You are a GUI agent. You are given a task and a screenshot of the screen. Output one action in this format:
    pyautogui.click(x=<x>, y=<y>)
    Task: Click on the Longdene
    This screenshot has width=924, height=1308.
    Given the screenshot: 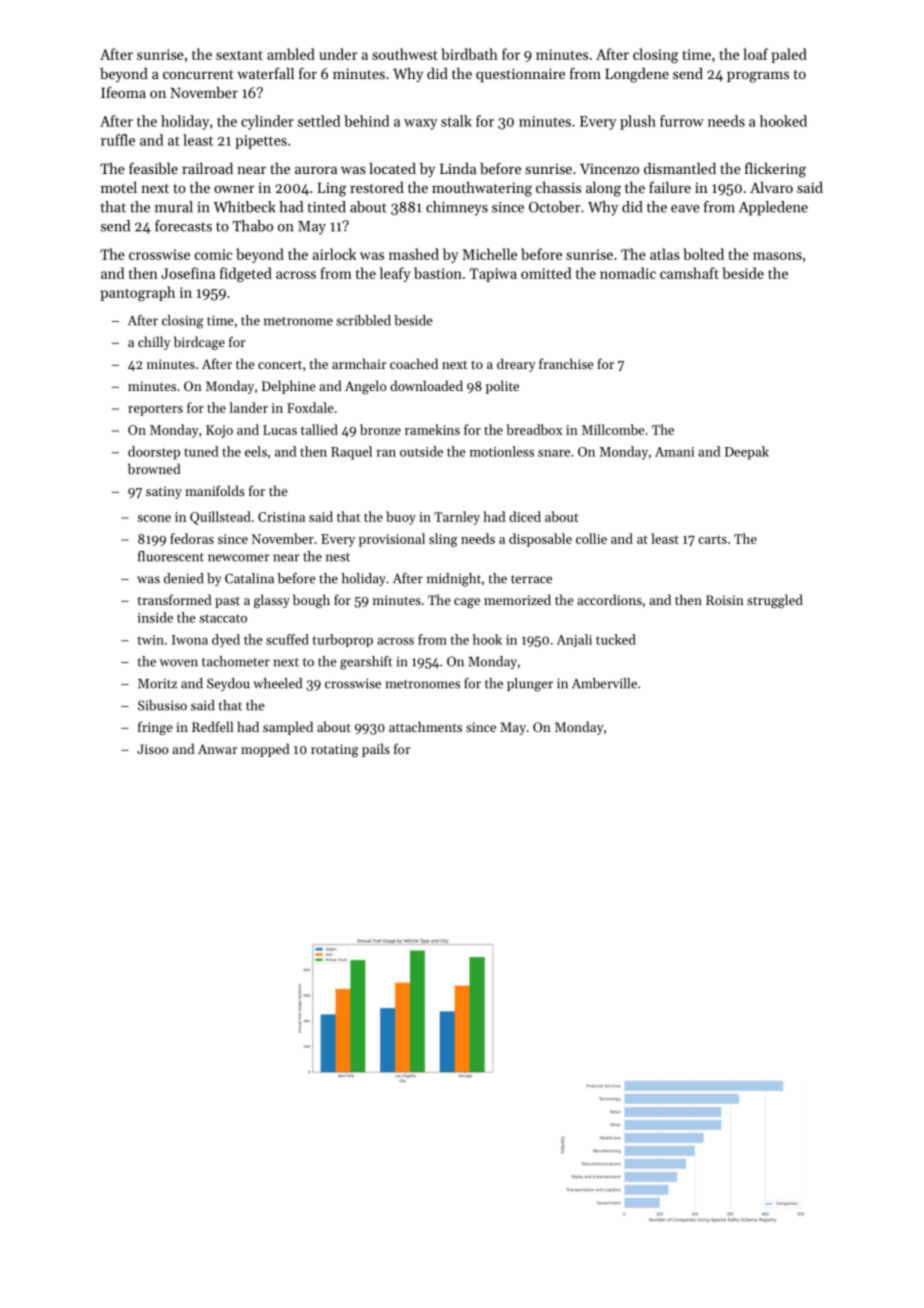 What is the action you would take?
    pyautogui.click(x=637, y=75)
